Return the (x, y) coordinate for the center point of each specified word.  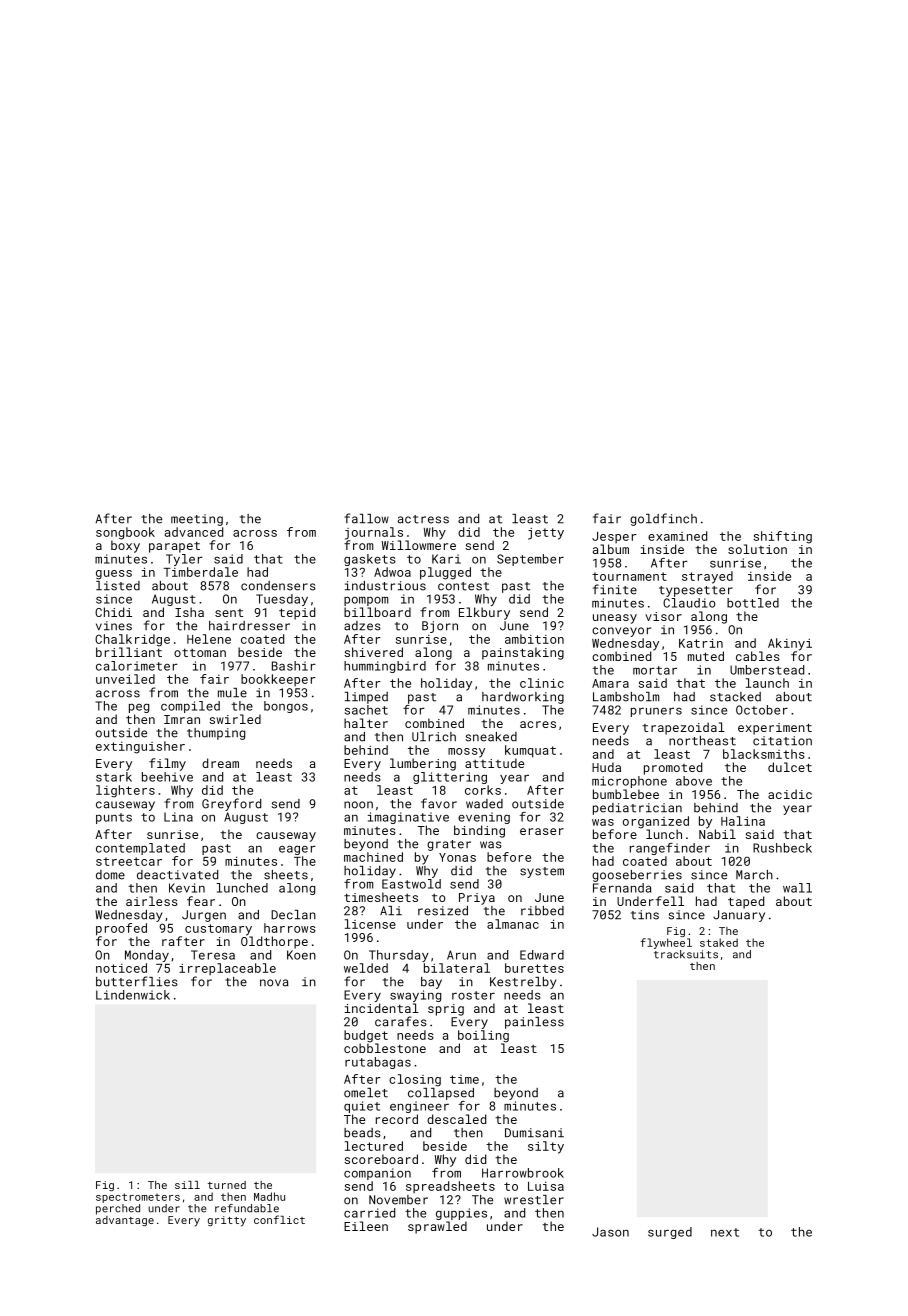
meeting (197, 520)
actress (423, 519)
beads (362, 1133)
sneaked (491, 737)
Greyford (231, 804)
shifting (783, 537)
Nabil (717, 834)
